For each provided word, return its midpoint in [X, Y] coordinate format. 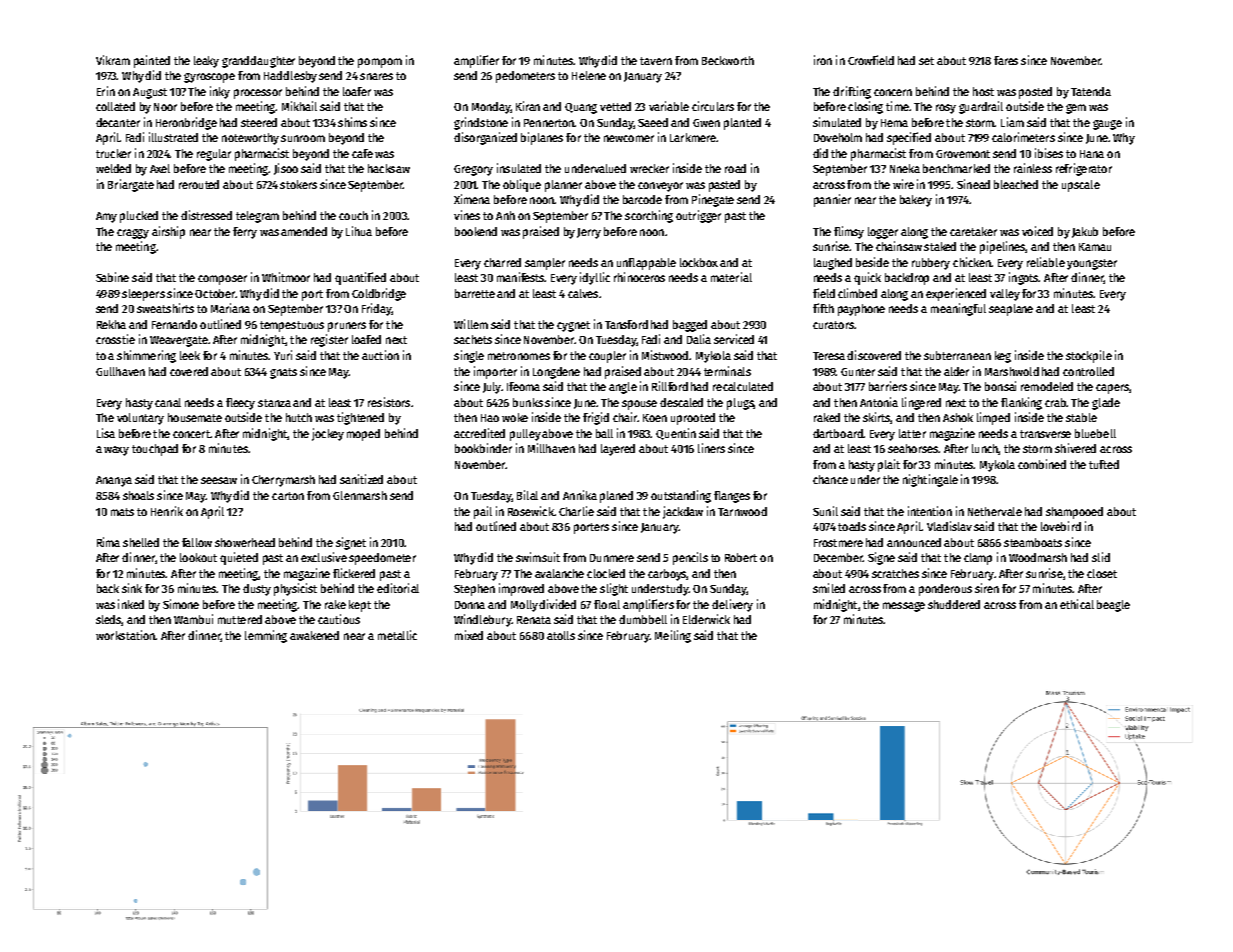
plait [889, 465]
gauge [1107, 125]
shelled [141, 542]
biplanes [542, 138]
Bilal [527, 495]
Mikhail [299, 106]
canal [168, 402]
